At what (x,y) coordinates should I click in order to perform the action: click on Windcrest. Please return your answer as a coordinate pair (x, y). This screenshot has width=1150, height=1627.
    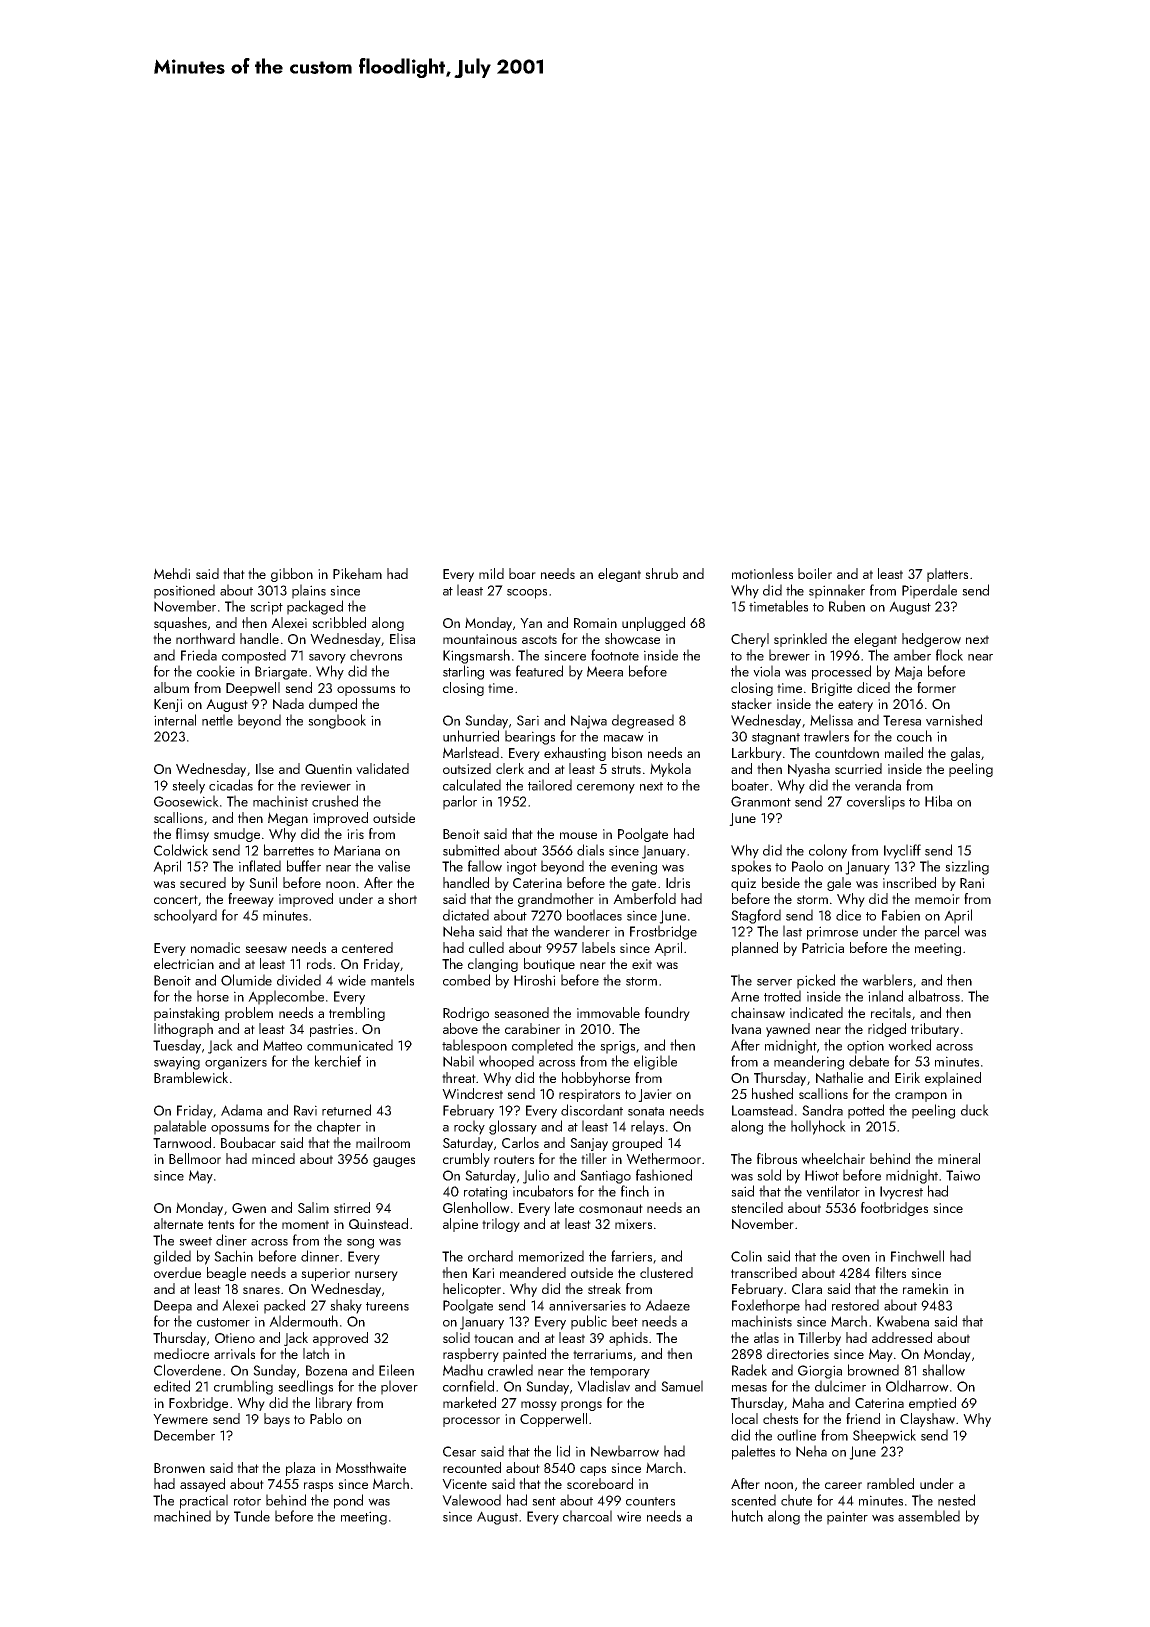
    Looking at the image, I should click on (472, 1093).
